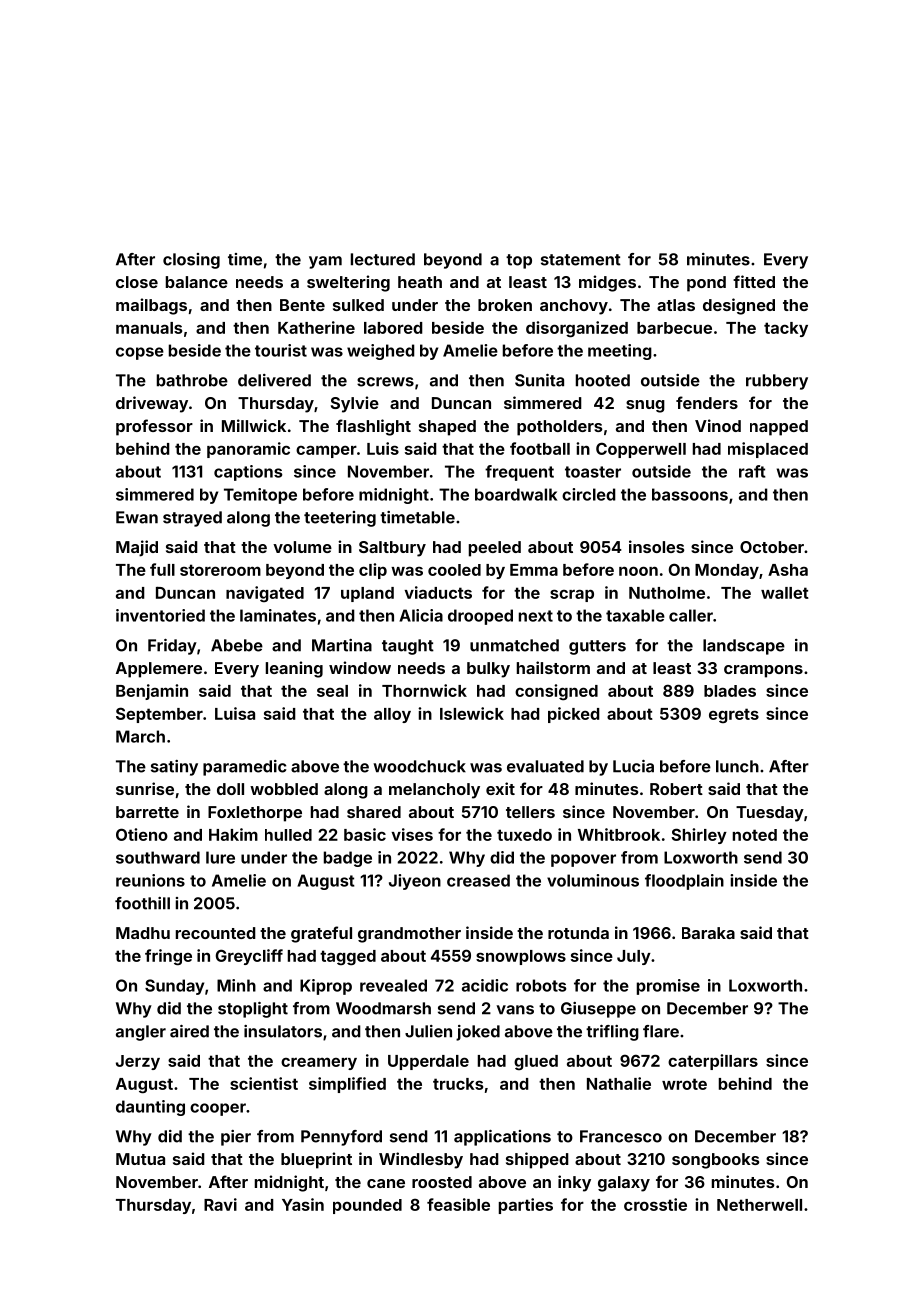 This screenshot has width=924, height=1308. Describe the element at coordinates (392, 715) in the screenshot. I see `alloy` at that location.
